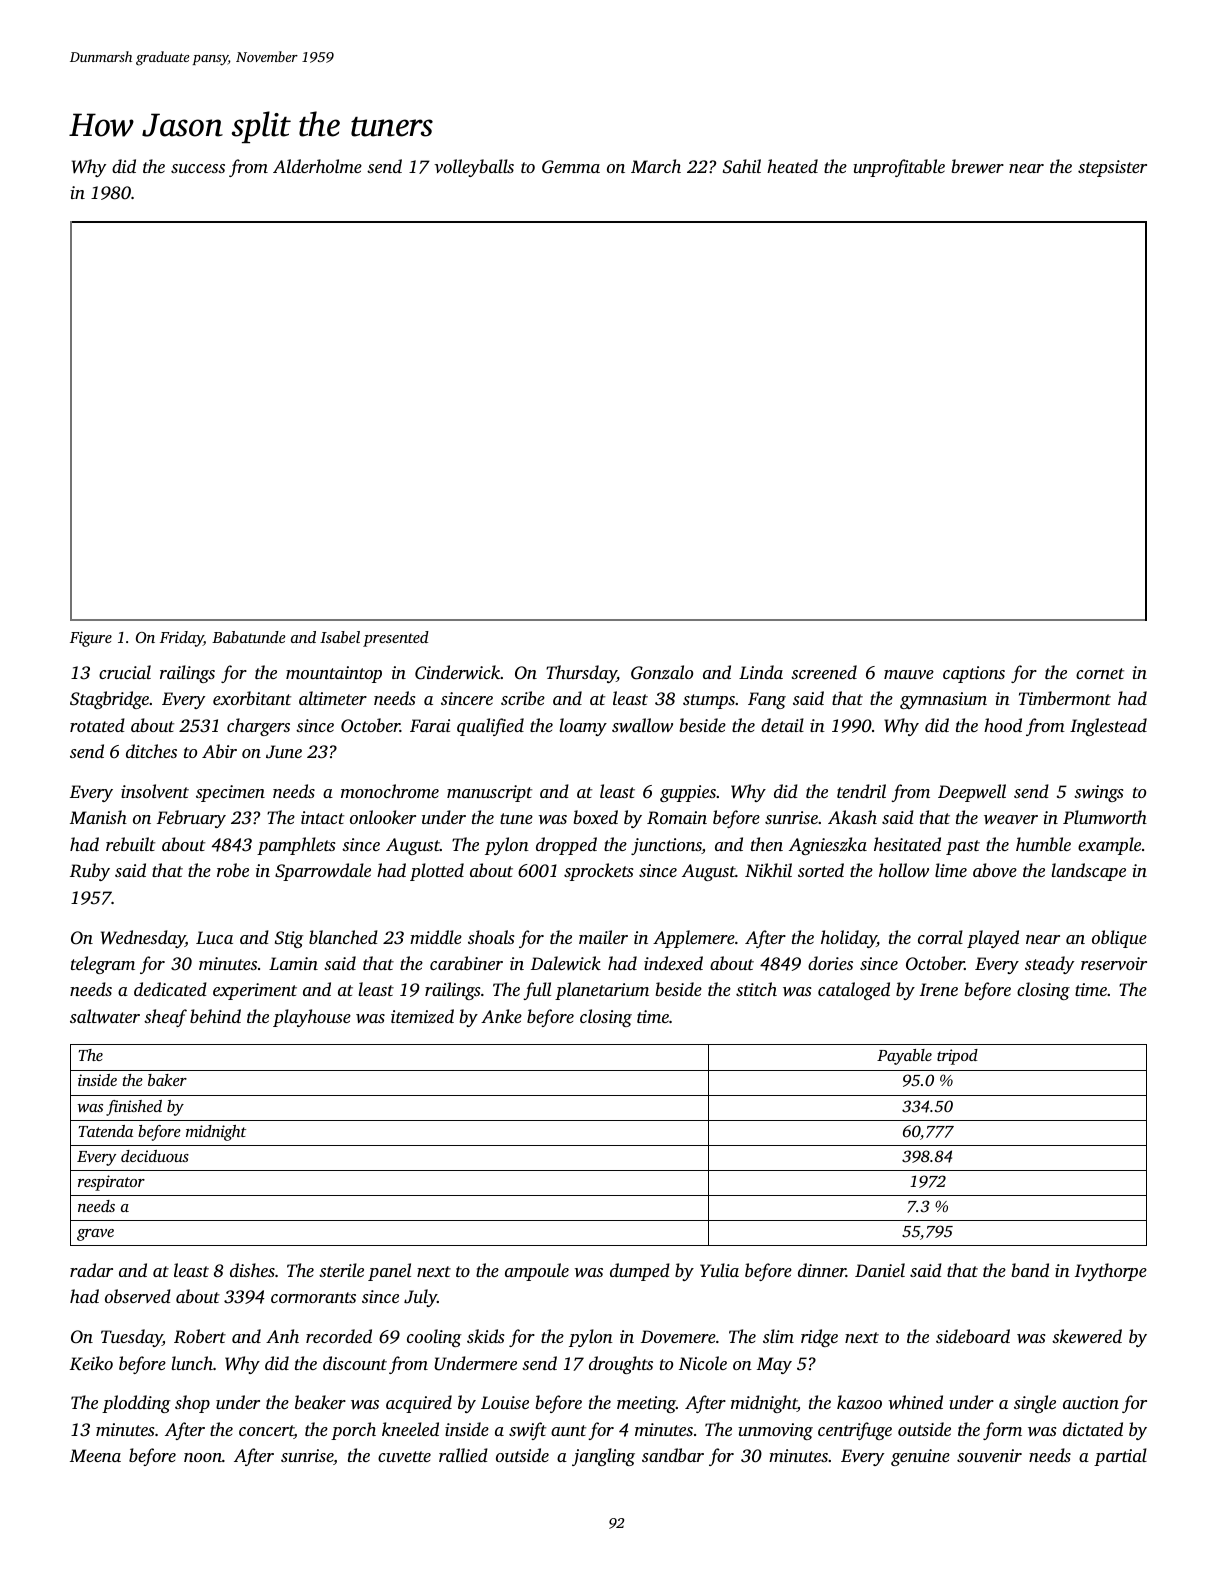 This document has width=1217, height=1575. I want to click on tripod, so click(957, 1057).
